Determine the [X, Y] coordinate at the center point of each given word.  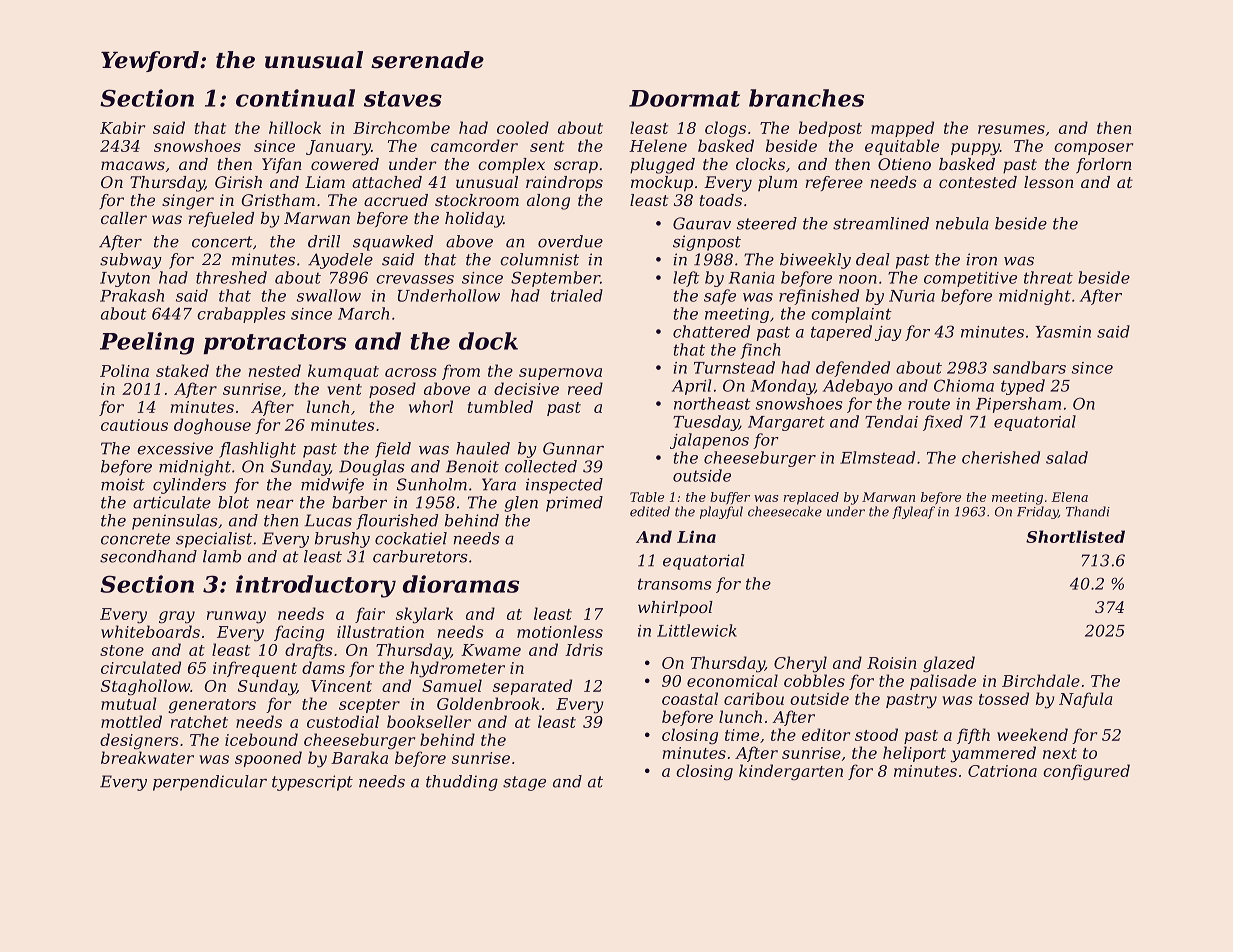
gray [177, 617]
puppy [975, 149]
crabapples [241, 315]
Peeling [147, 343]
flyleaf [913, 512]
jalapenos [709, 441]
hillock [295, 127]
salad [1067, 457]
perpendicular [210, 783]
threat [1048, 277]
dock [488, 341]
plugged [662, 166]
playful [721, 512]
